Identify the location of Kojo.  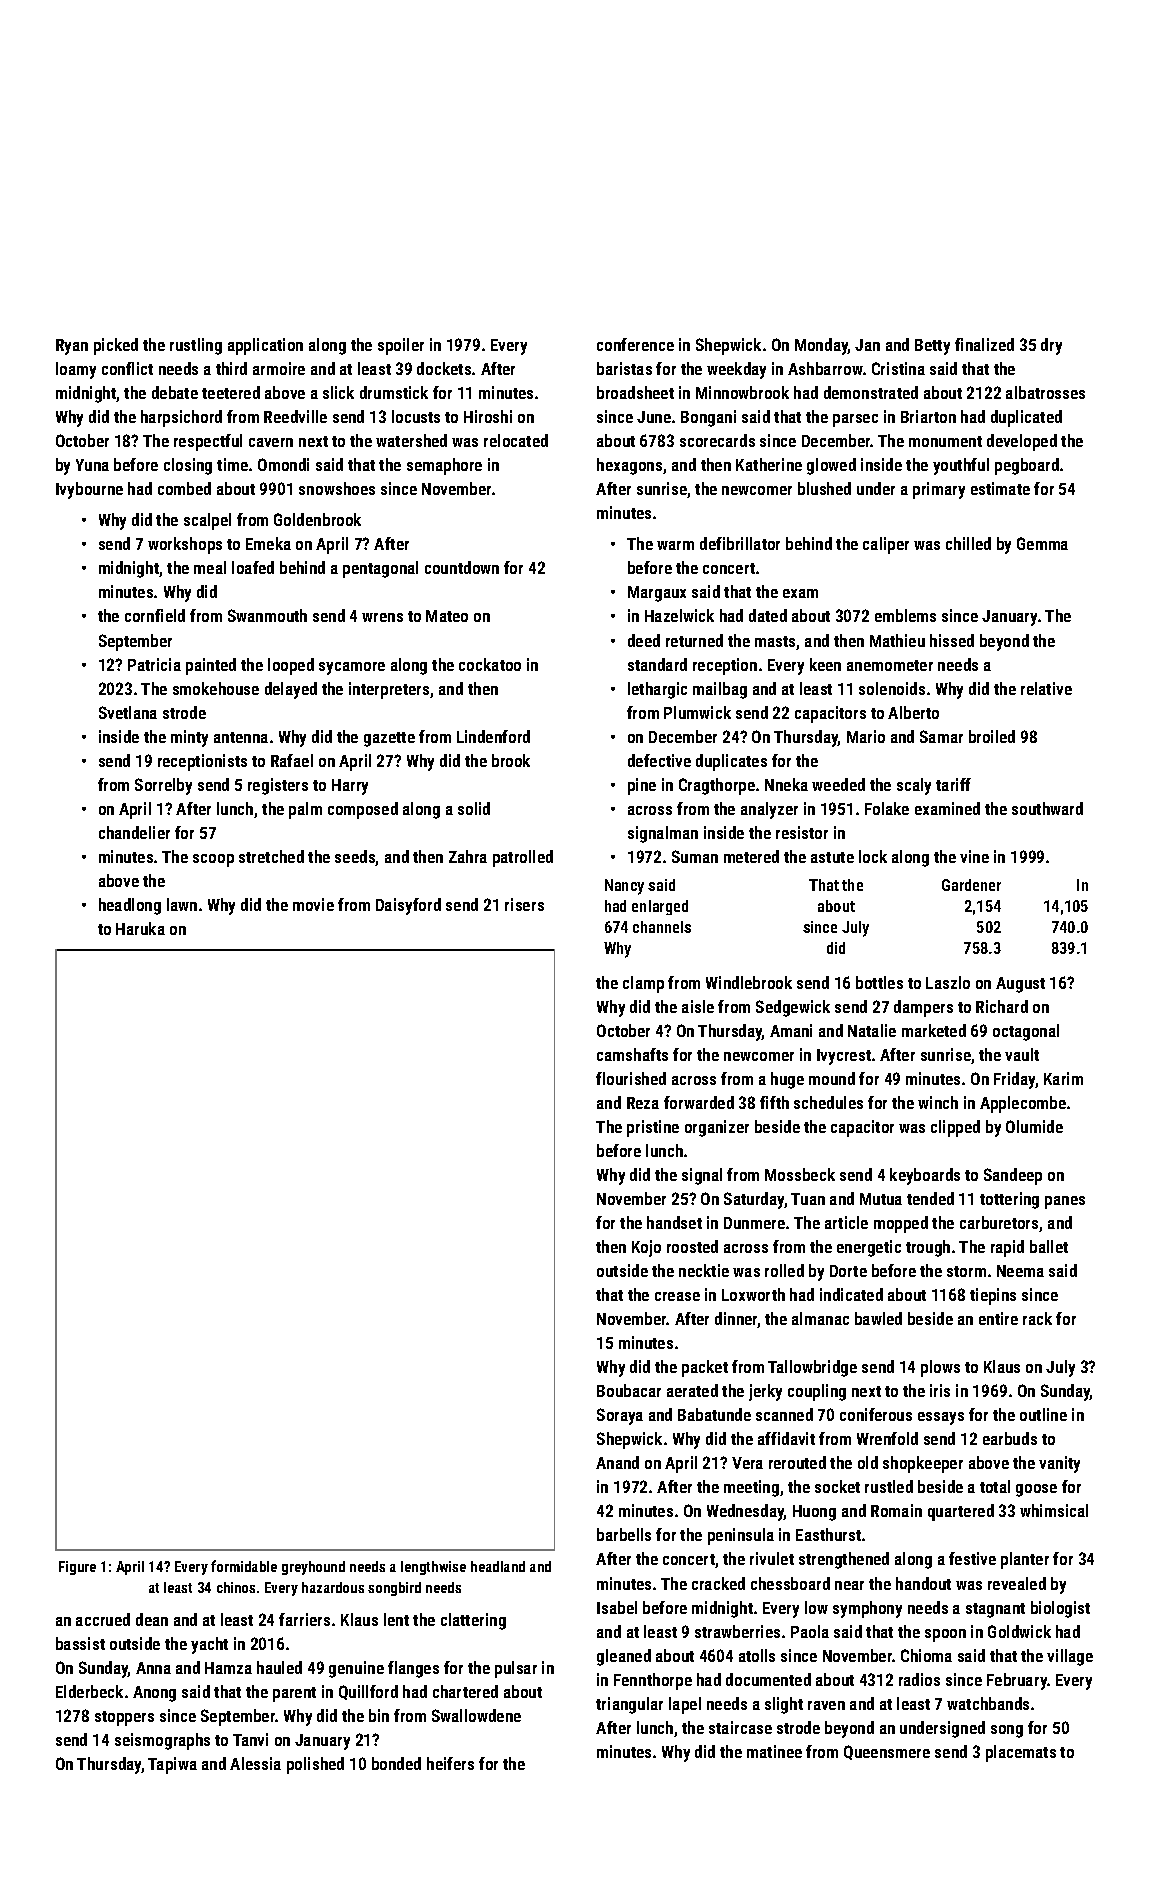
(646, 1248).
